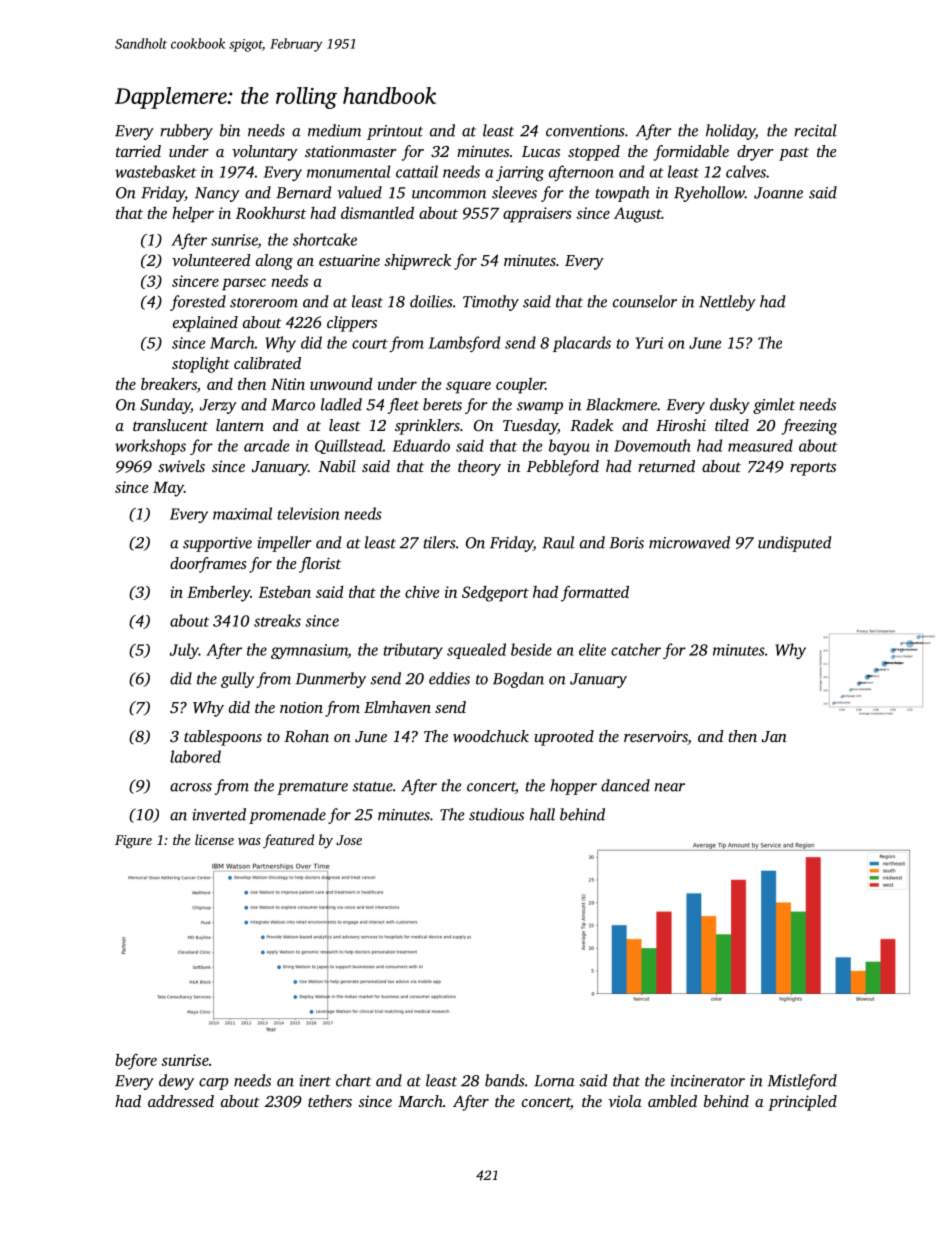 The height and width of the page is (1233, 952). What do you see at coordinates (585, 131) in the page?
I see `conventions` at bounding box center [585, 131].
